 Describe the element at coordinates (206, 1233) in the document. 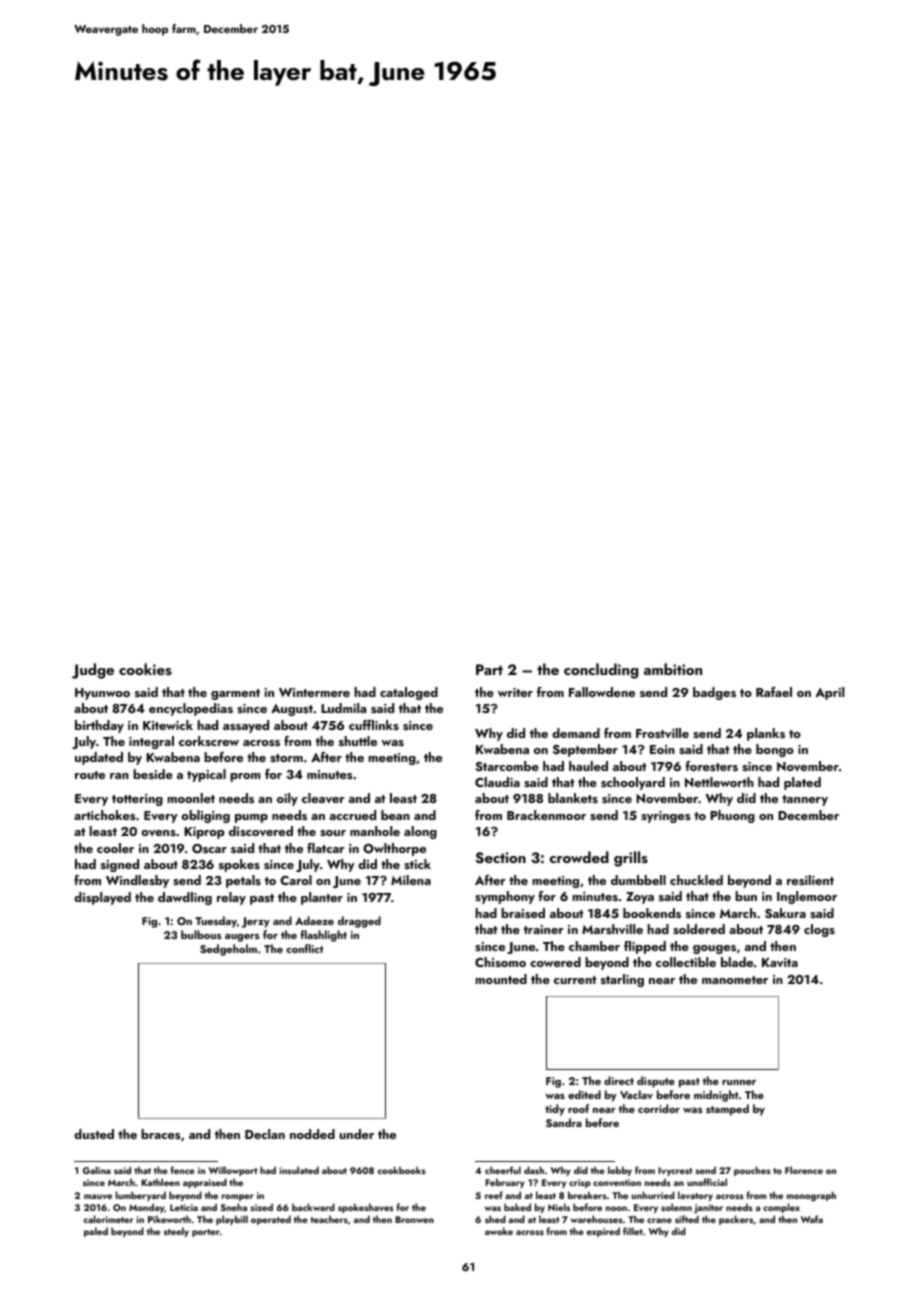

I see `porter` at that location.
